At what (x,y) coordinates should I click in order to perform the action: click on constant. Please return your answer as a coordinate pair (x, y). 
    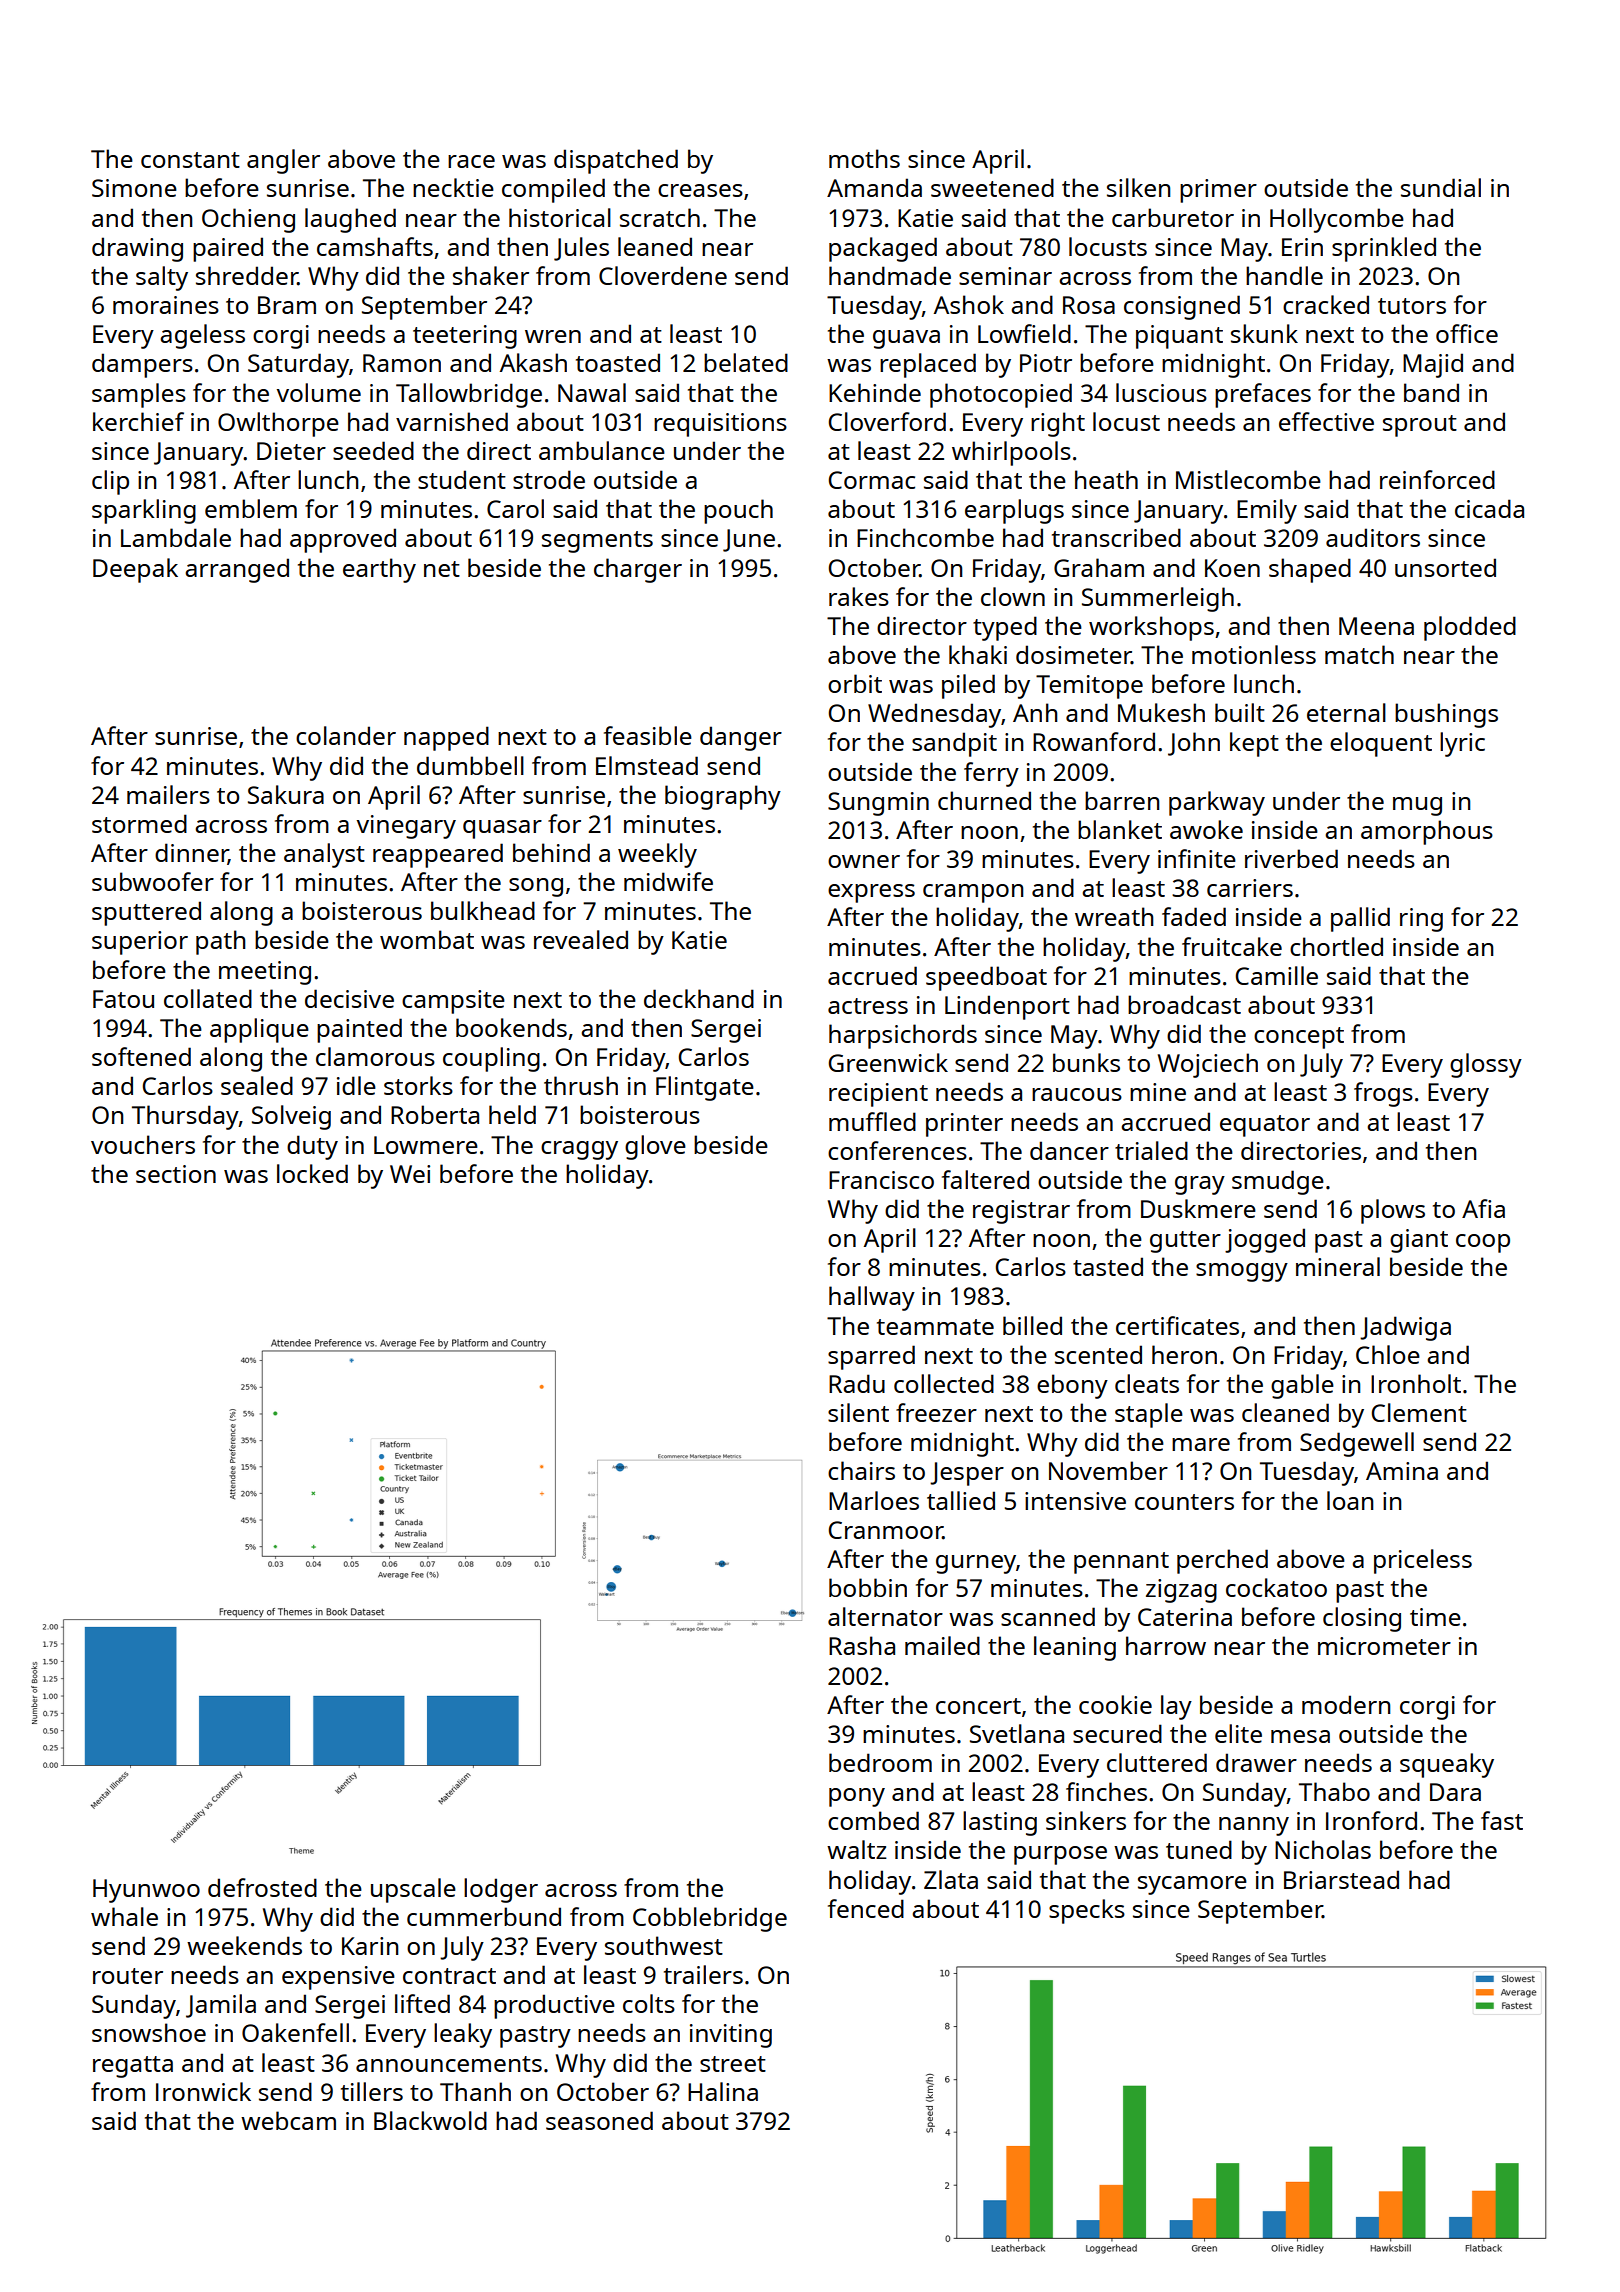
    Looking at the image, I should click on (190, 160).
